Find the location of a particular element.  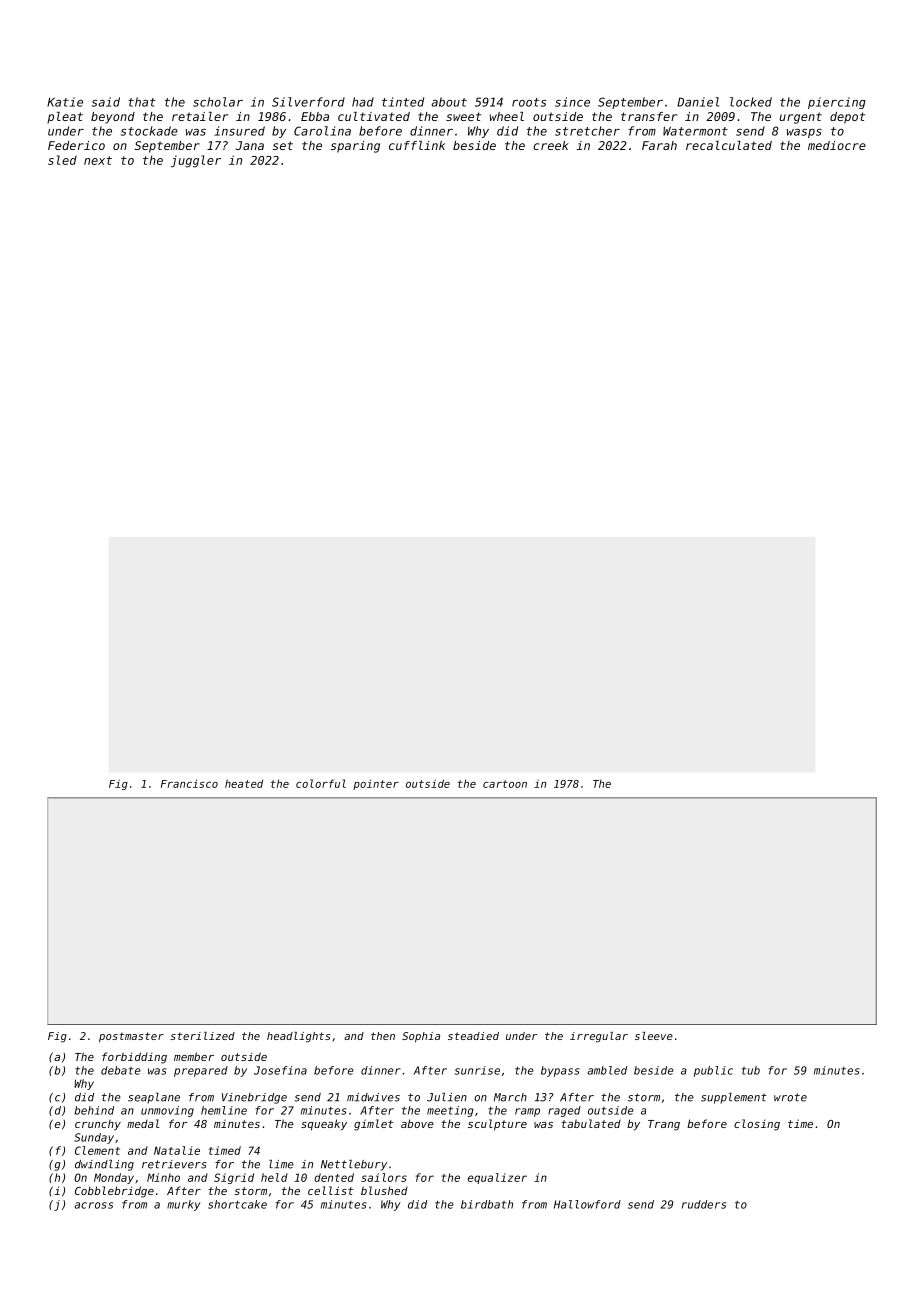

cufflink is located at coordinates (417, 145).
